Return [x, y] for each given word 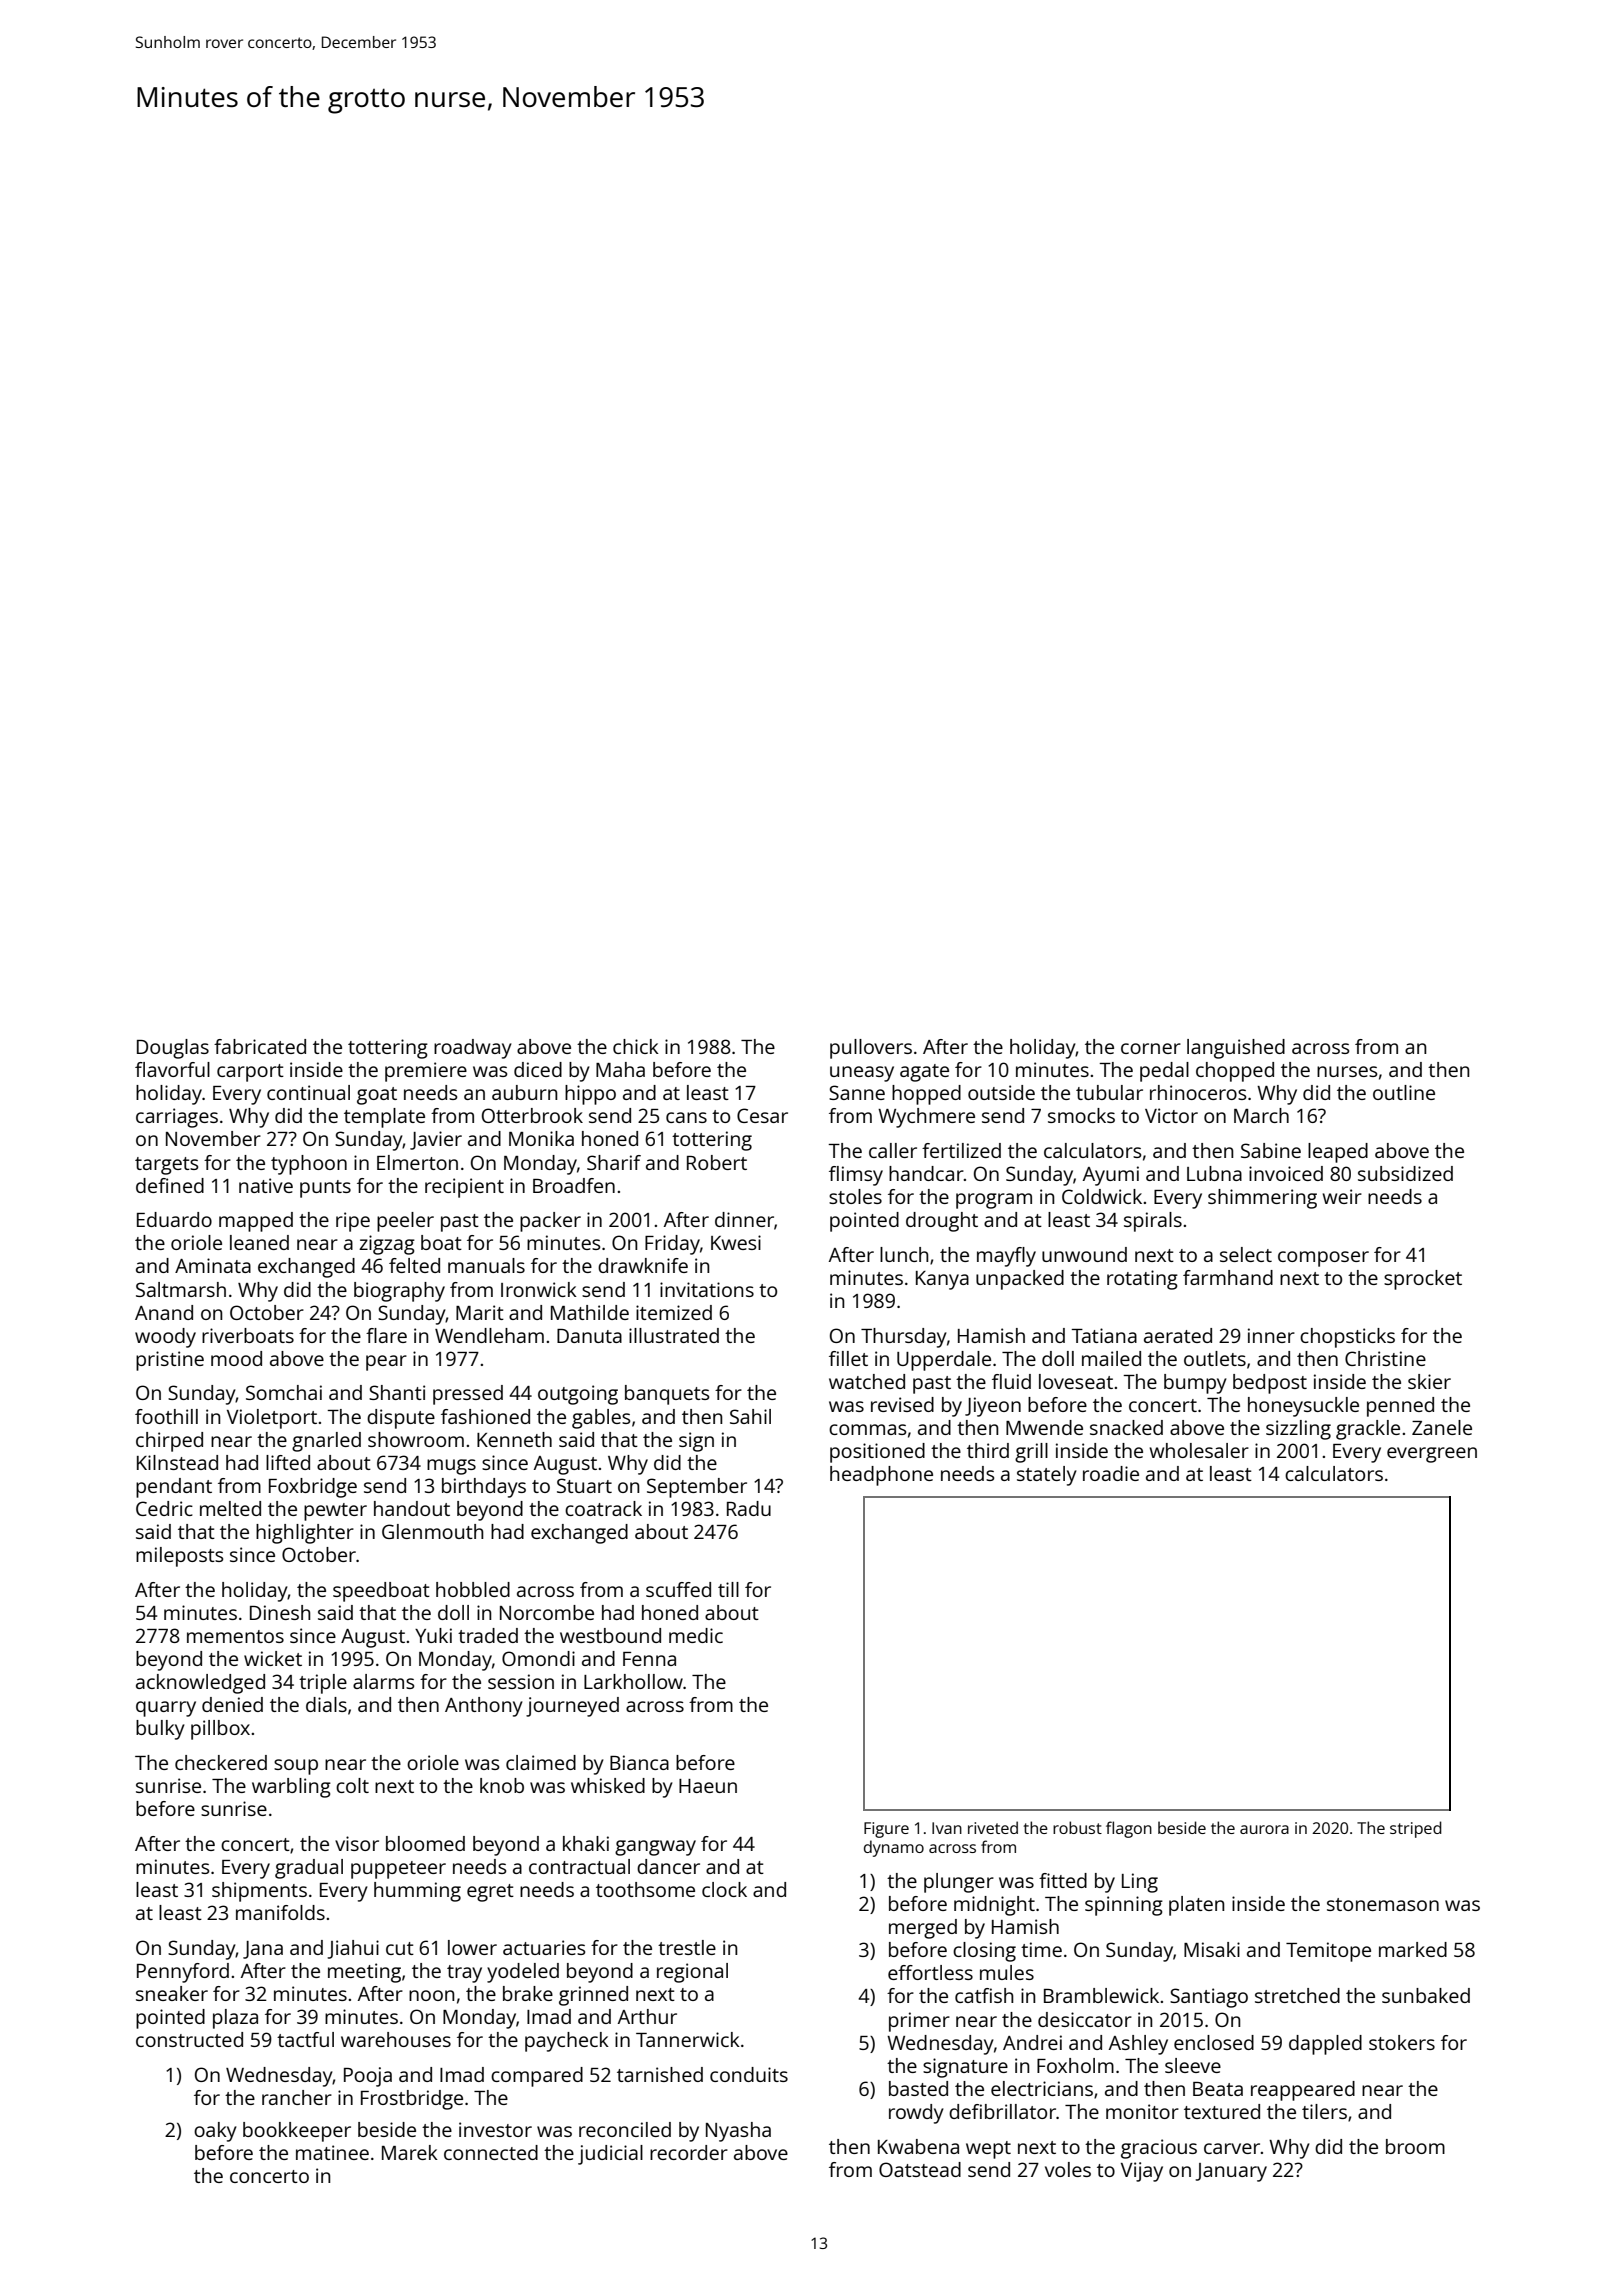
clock [724, 1889]
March [1261, 1115]
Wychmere [926, 1118]
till [728, 1589]
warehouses [396, 2039]
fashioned [485, 1416]
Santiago [1209, 1998]
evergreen [1432, 1455]
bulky [160, 1730]
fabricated [260, 1046]
